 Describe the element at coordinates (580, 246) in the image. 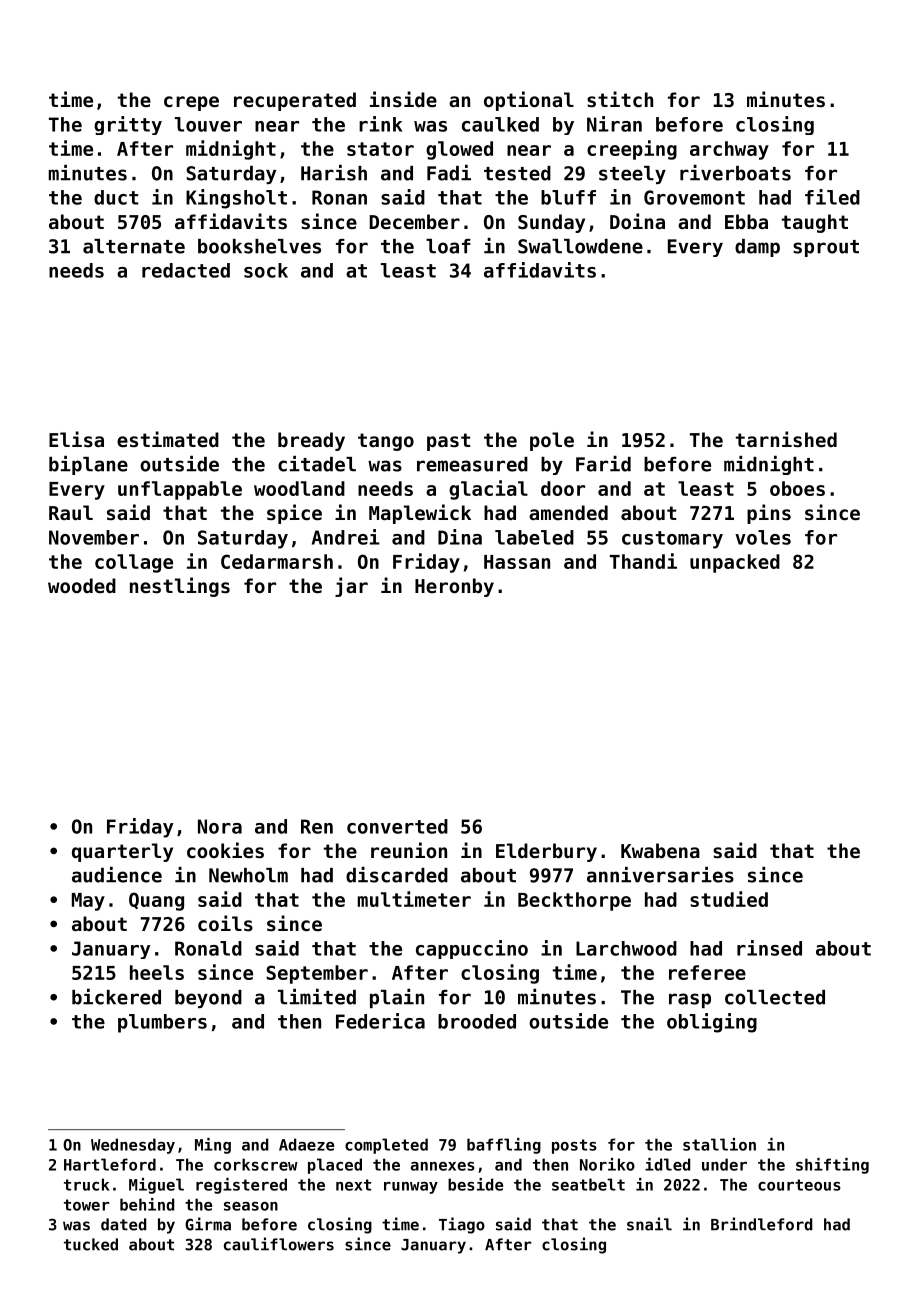

I see `Swallowdene` at that location.
